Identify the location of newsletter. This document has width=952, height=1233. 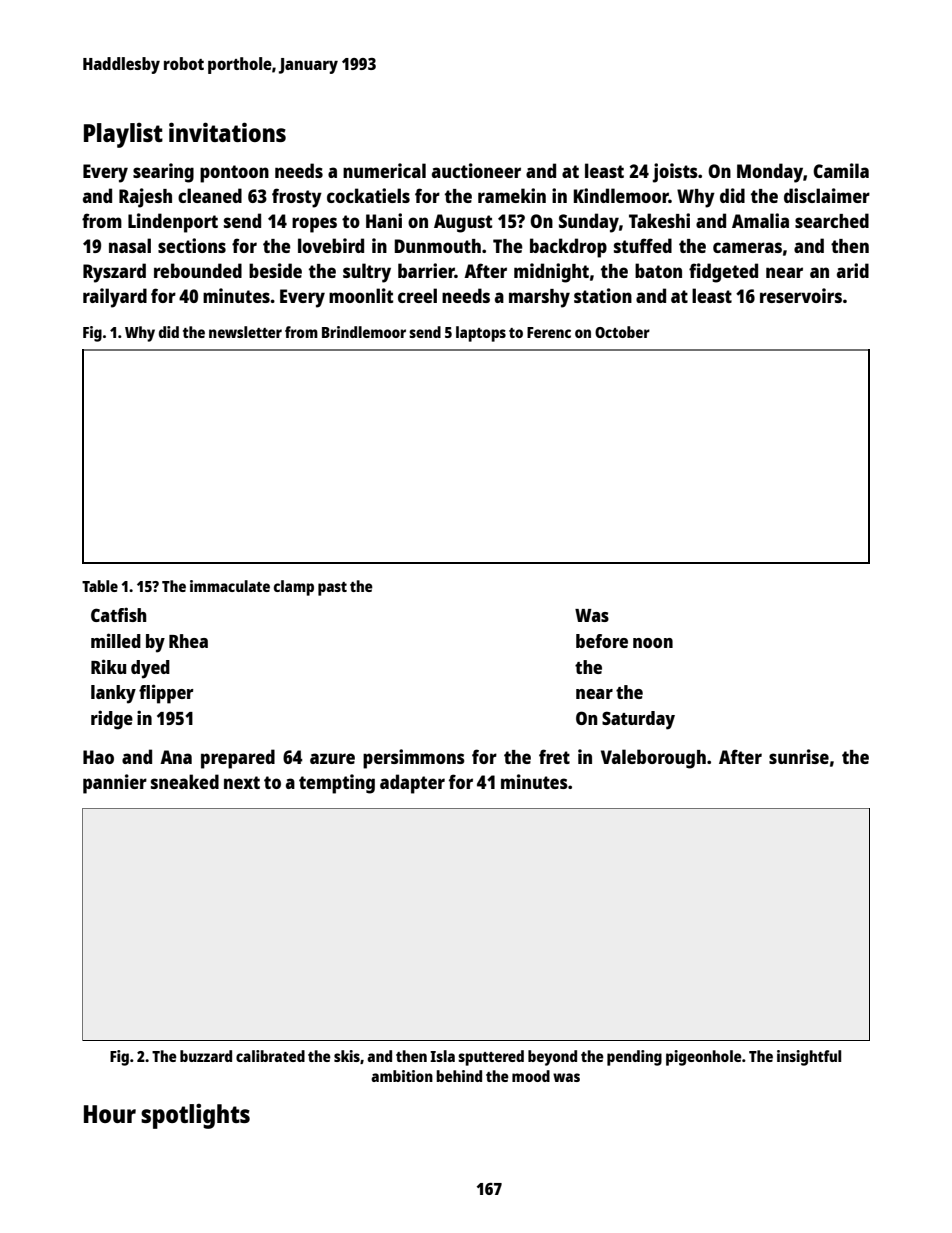
(245, 332).
